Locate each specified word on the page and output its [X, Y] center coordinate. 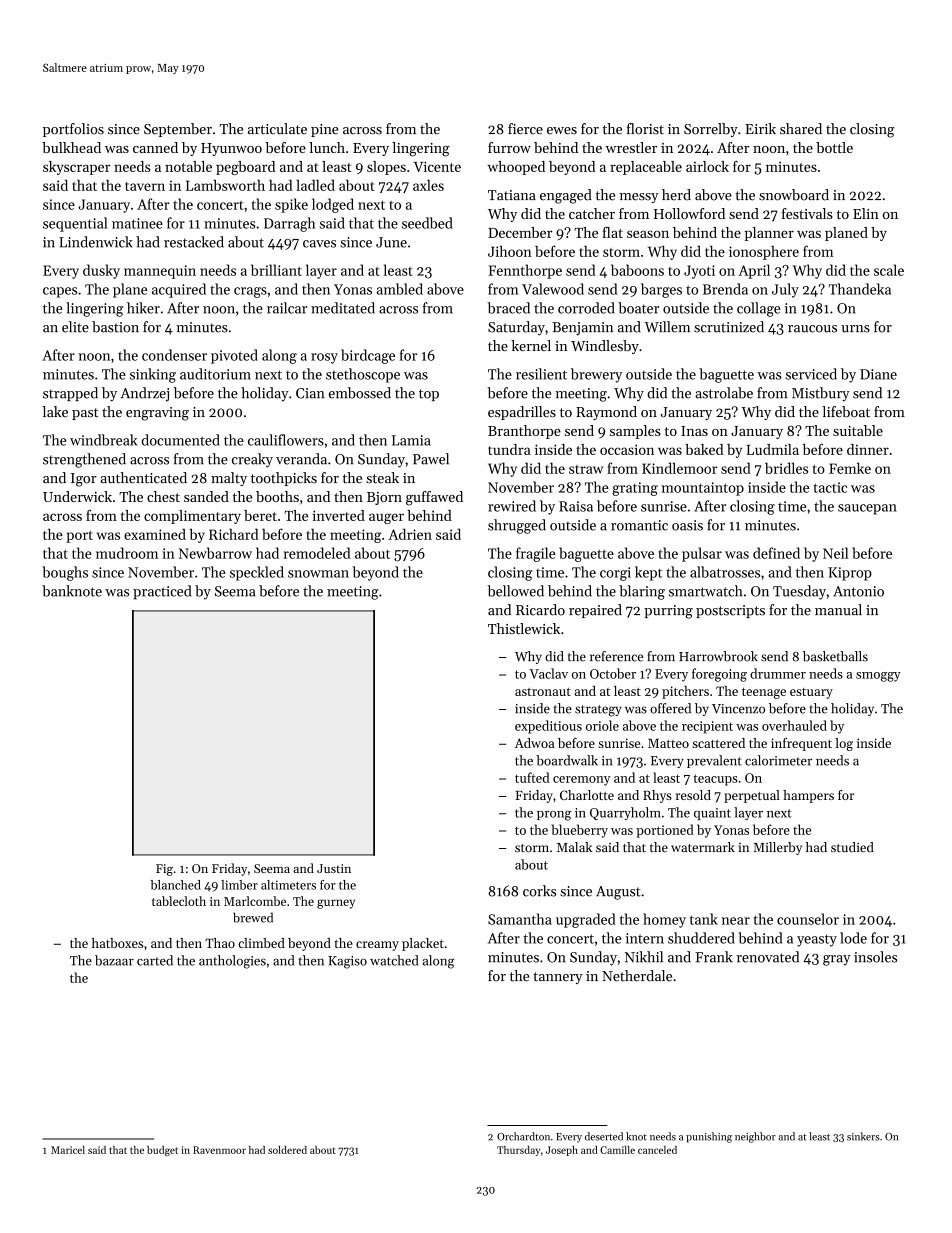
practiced [162, 592]
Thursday [518, 1151]
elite [75, 327]
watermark [703, 847]
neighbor [755, 1137]
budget [162, 1151]
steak [382, 478]
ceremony [581, 781]
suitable [858, 430]
